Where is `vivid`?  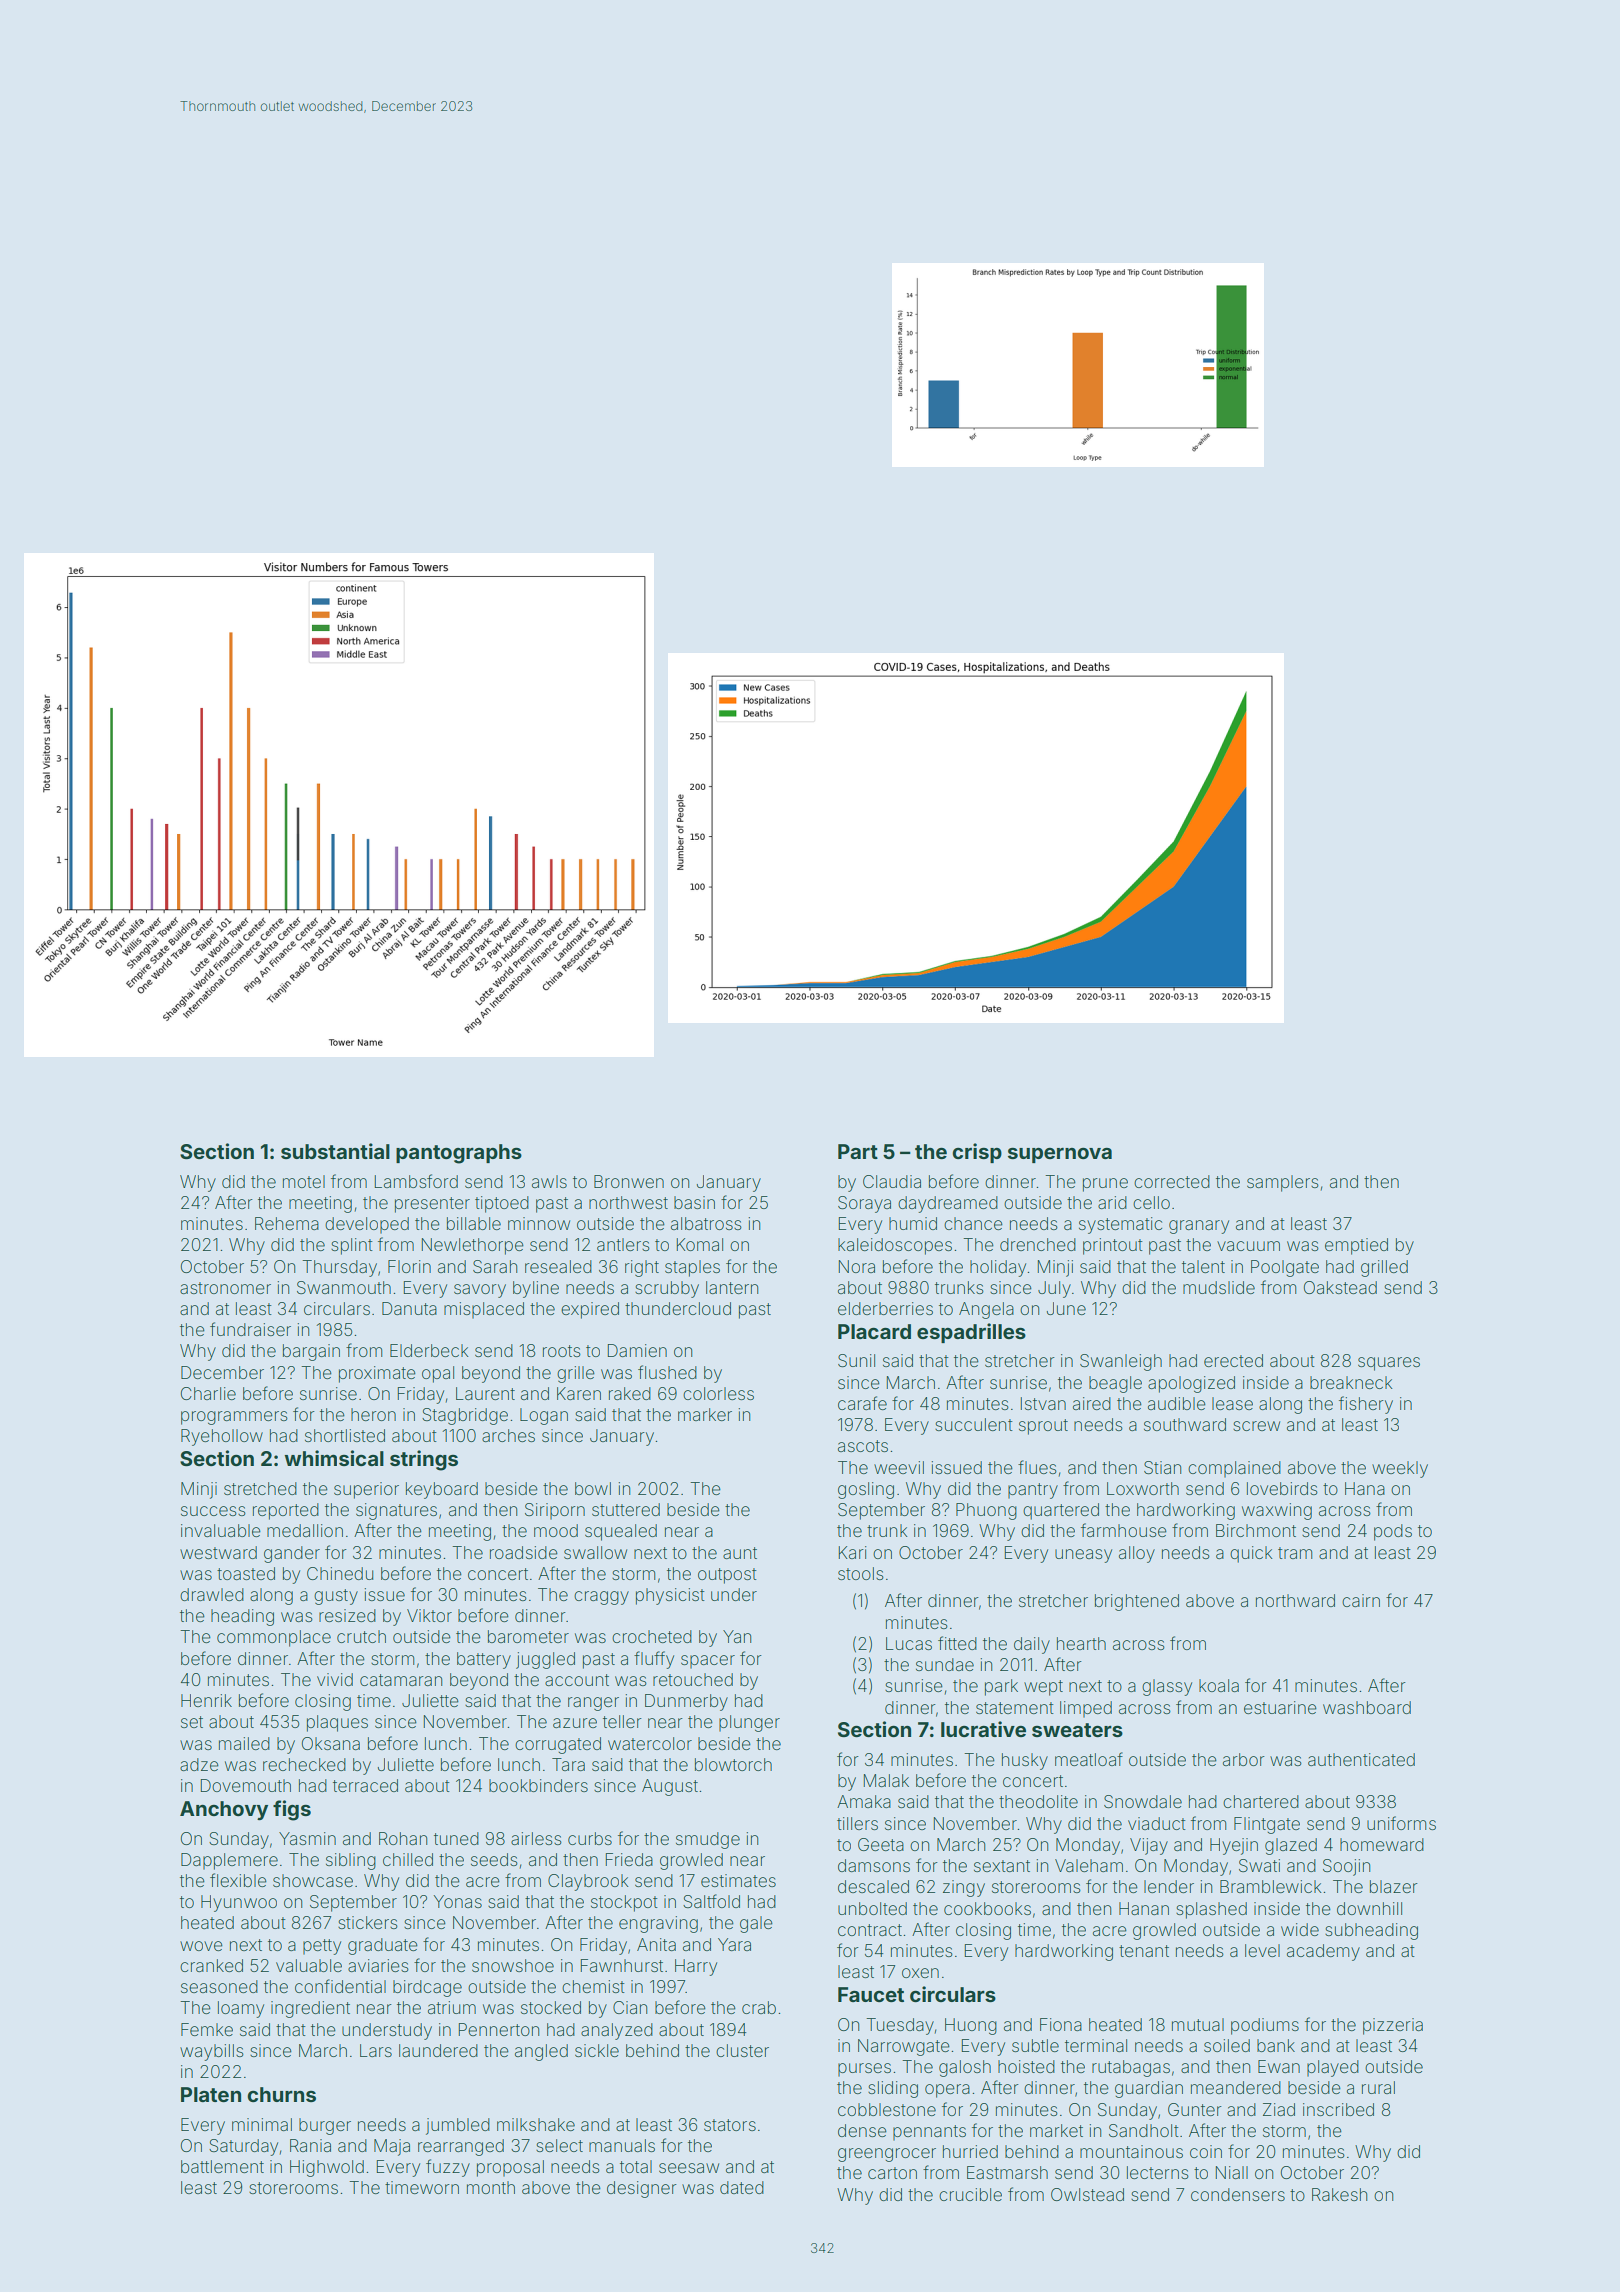 vivid is located at coordinates (335, 1679).
